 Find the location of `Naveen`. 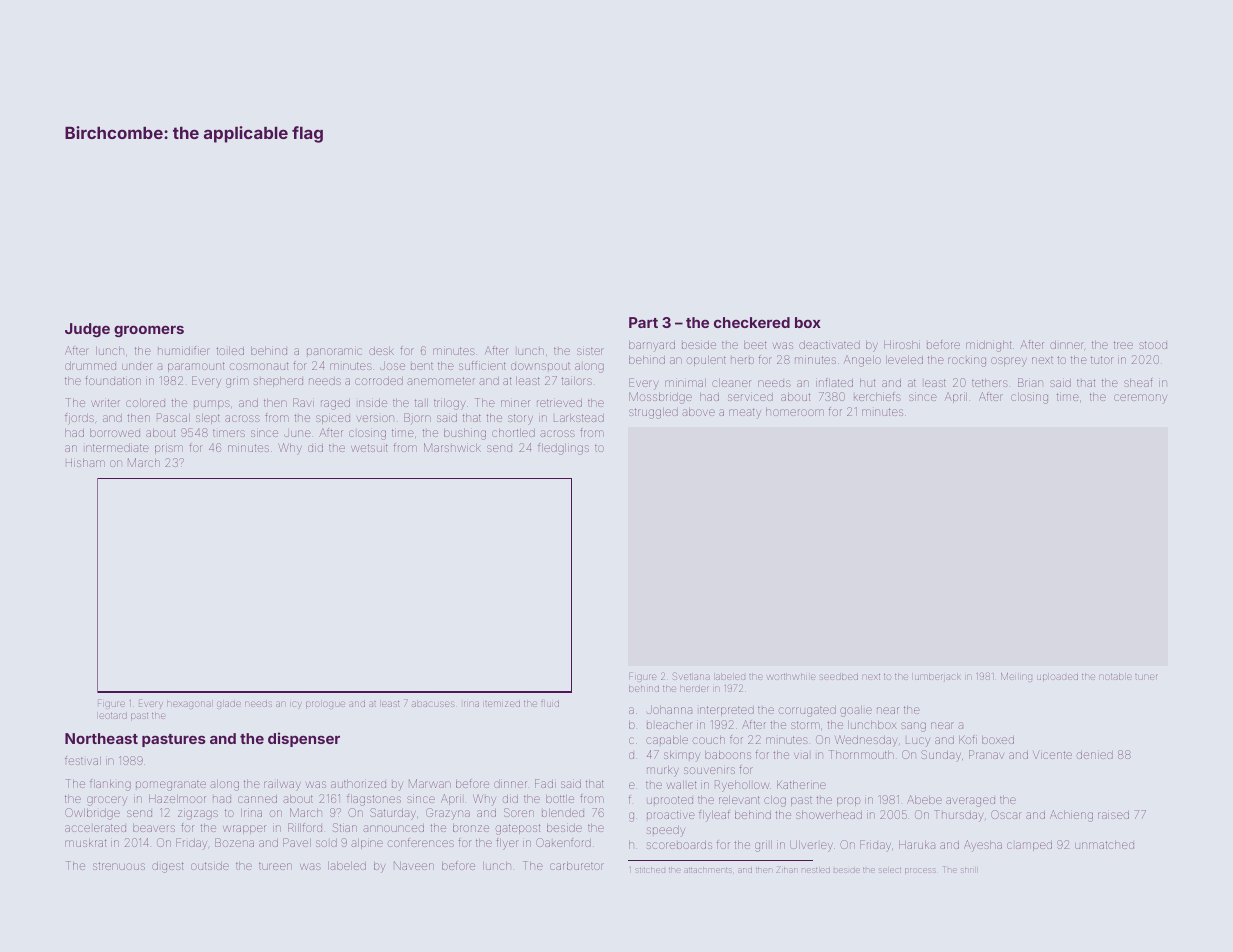

Naveen is located at coordinates (414, 865).
